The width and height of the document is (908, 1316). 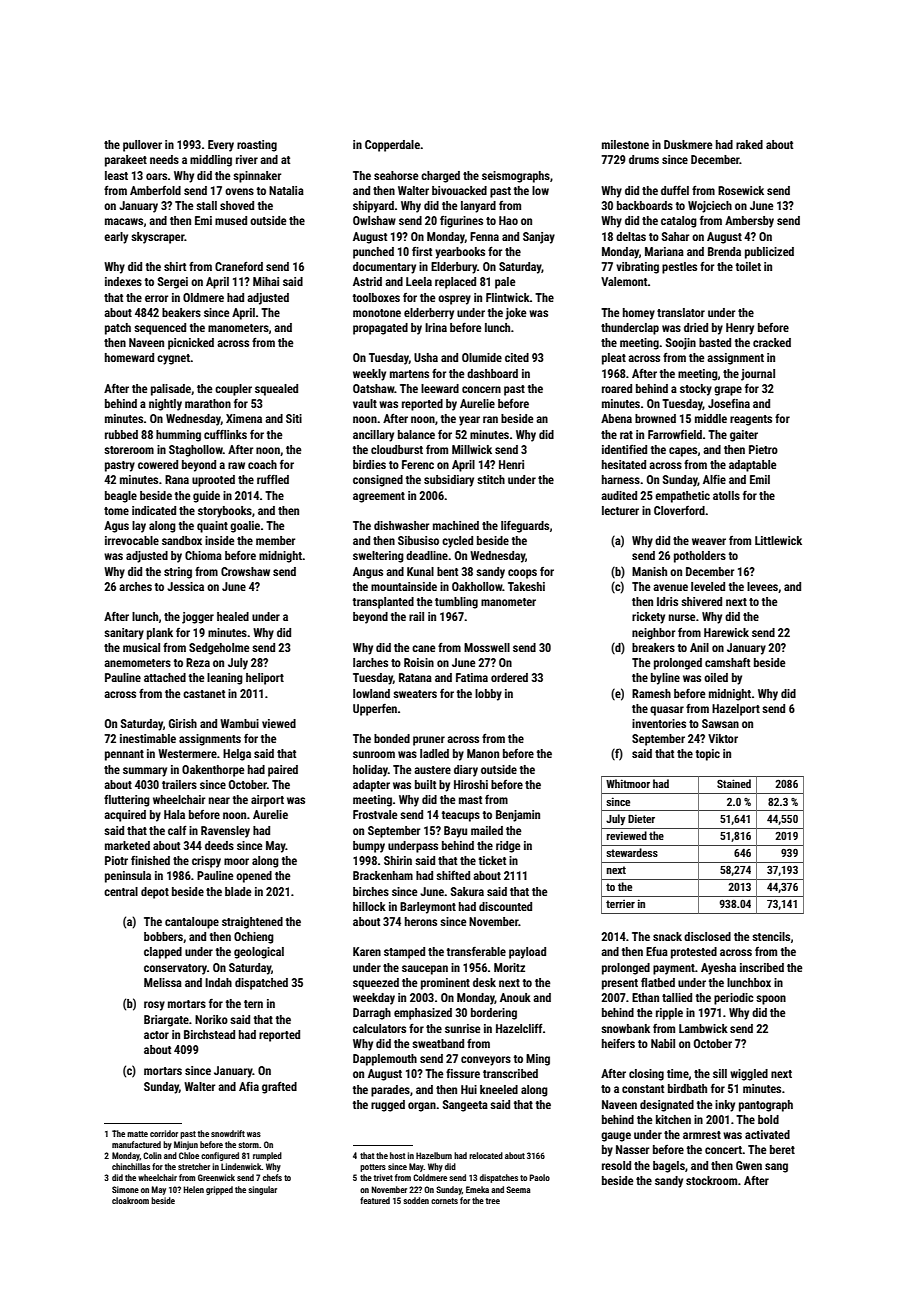 What do you see at coordinates (625, 144) in the document?
I see `milestone` at bounding box center [625, 144].
